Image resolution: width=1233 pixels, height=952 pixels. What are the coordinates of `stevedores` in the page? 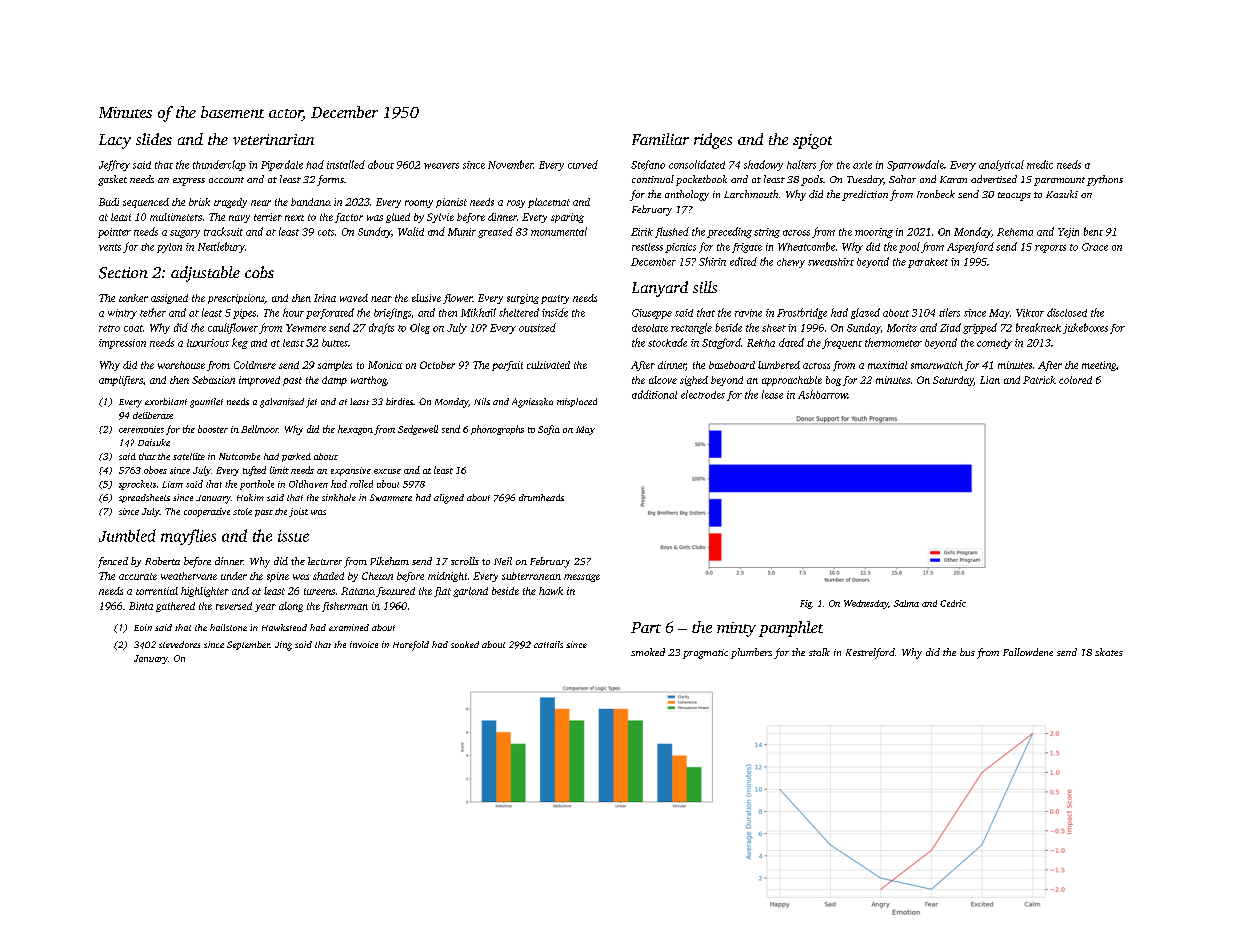 It's located at (179, 644).
